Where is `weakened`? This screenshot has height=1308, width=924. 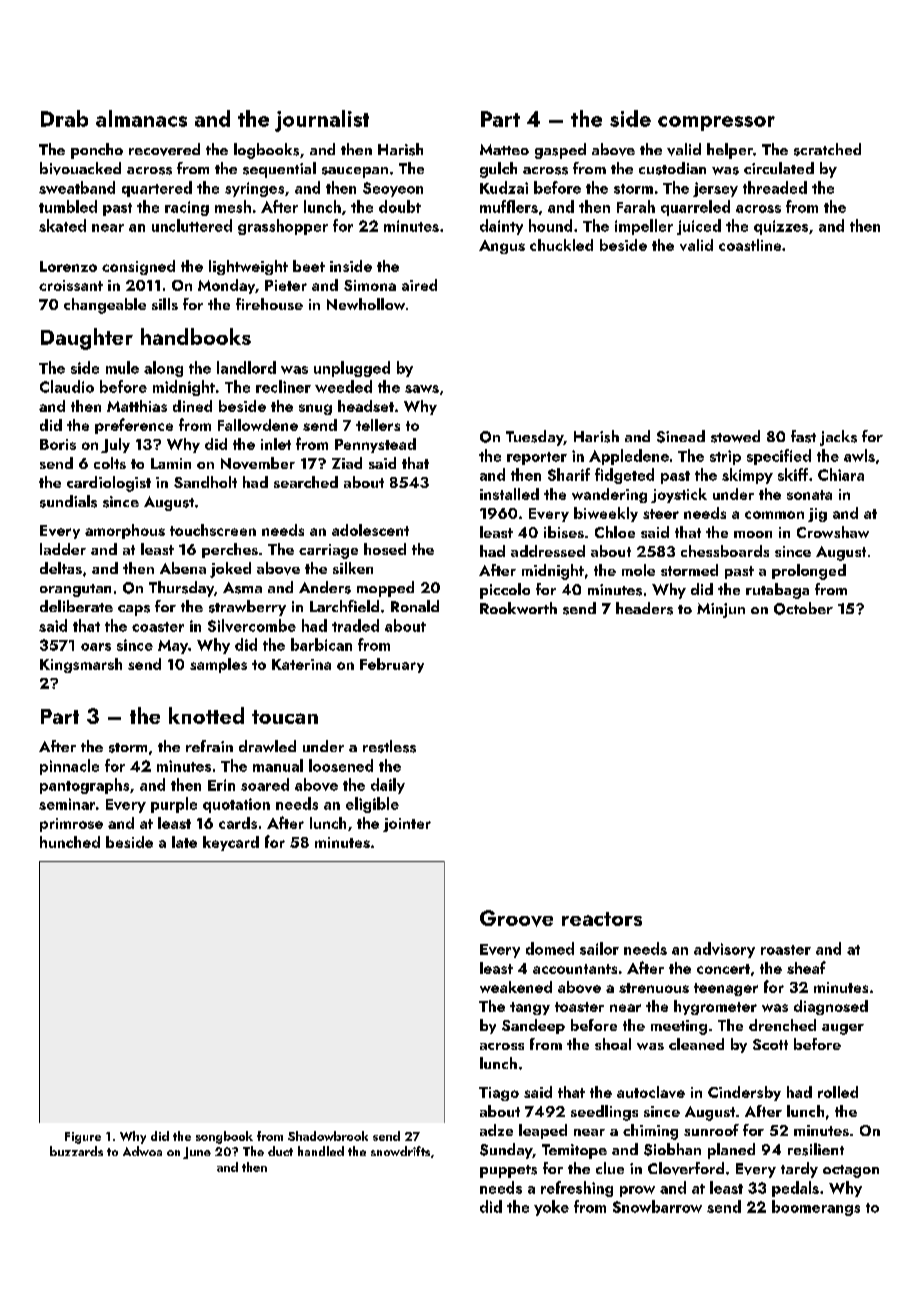 weakened is located at coordinates (516, 987).
